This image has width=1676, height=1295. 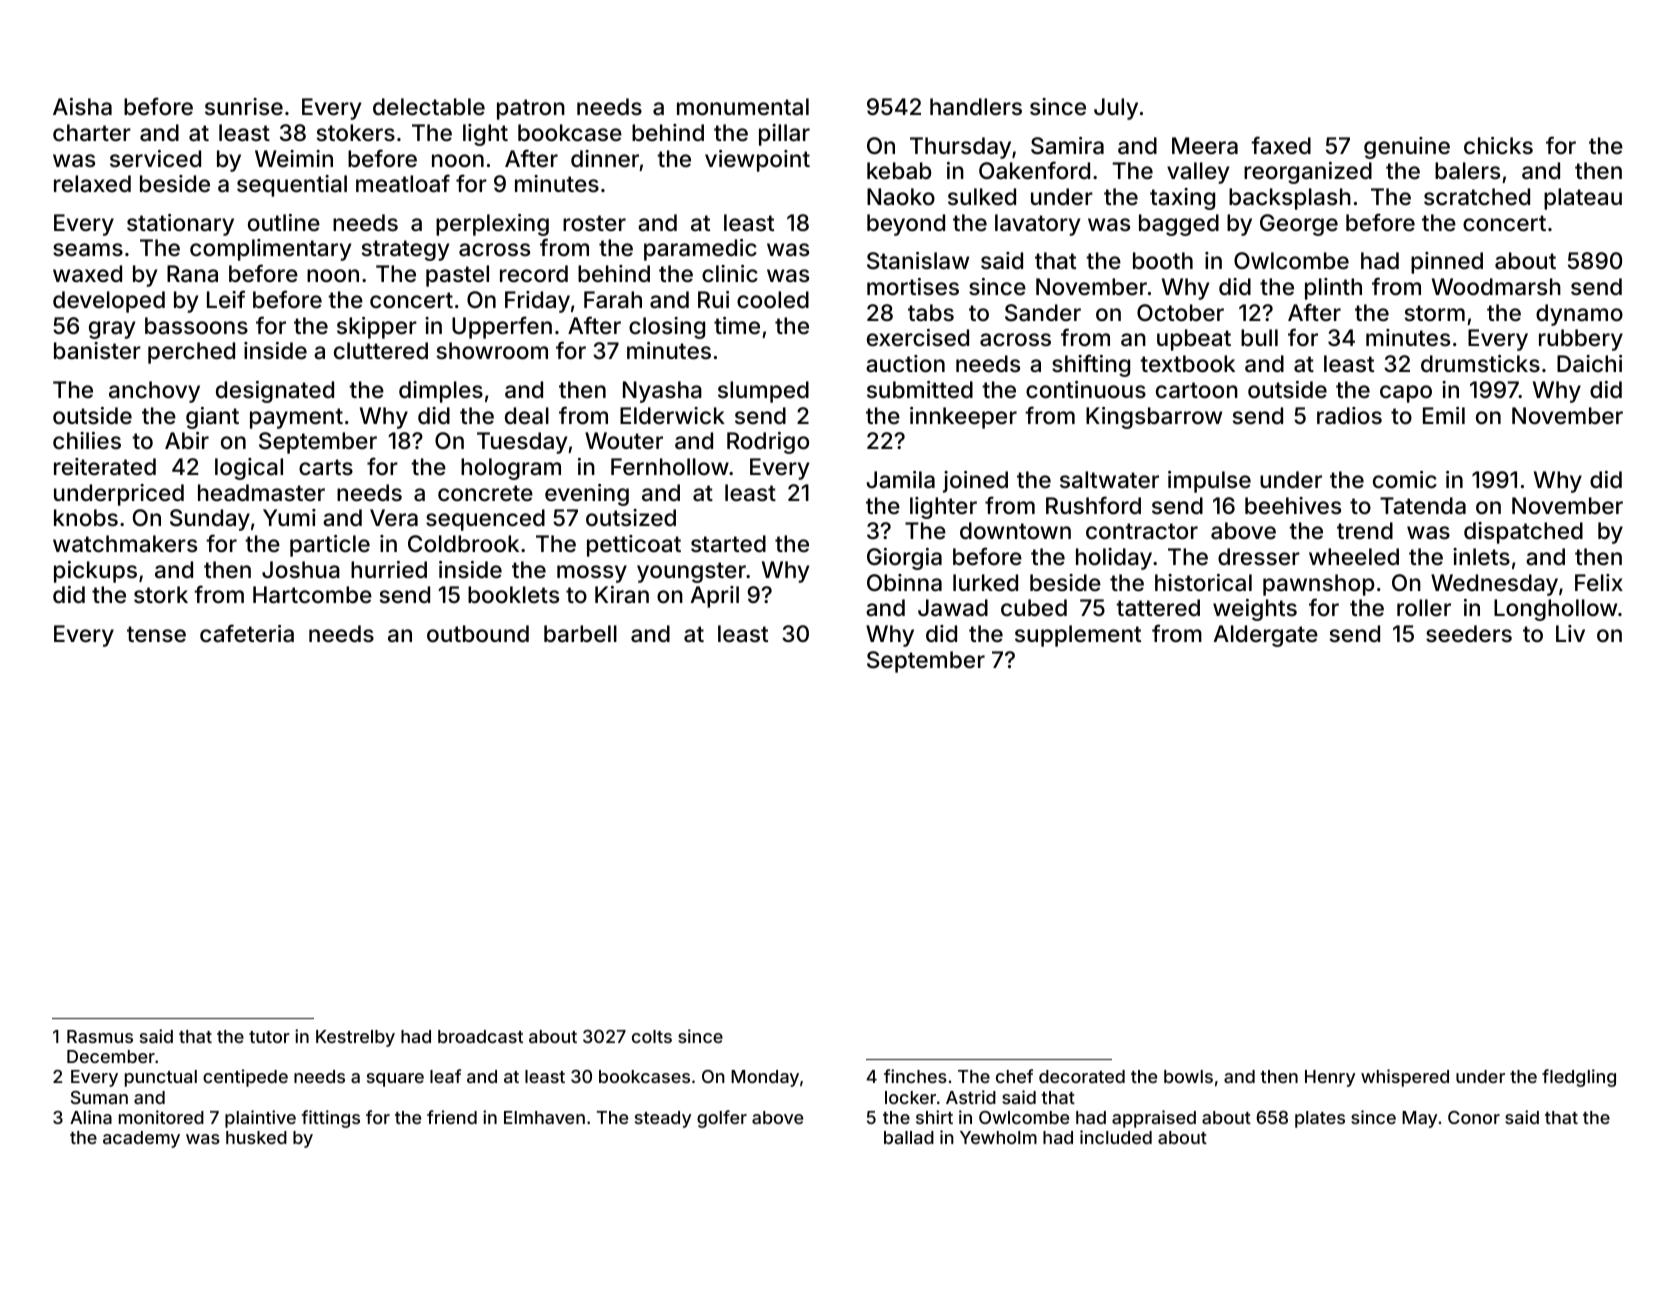 I want to click on steady, so click(x=663, y=1119).
